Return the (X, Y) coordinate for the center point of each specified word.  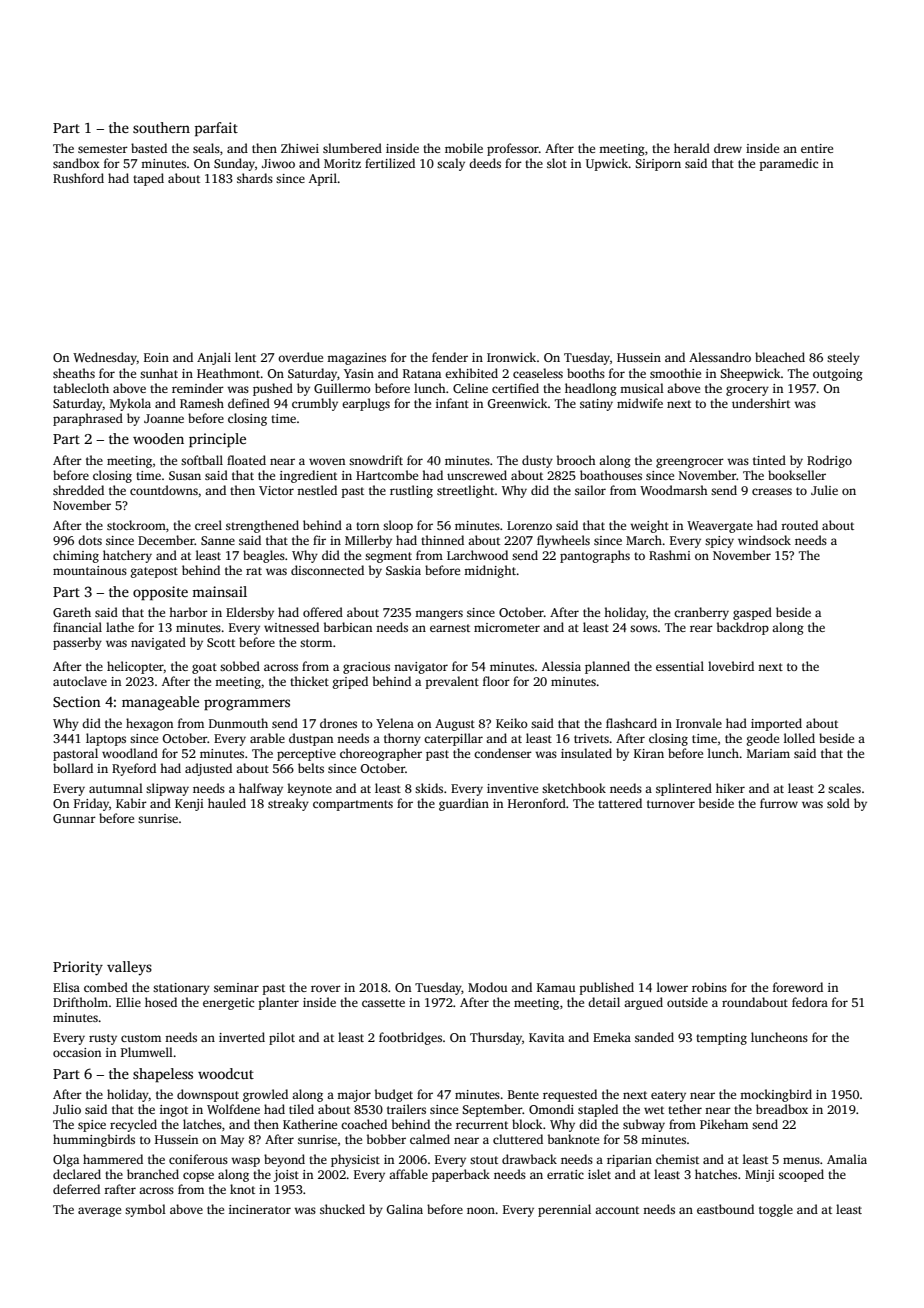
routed (799, 525)
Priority (78, 968)
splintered (684, 789)
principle (217, 440)
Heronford (537, 803)
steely (843, 358)
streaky (288, 804)
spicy (719, 542)
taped (148, 179)
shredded (78, 490)
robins (709, 987)
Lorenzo (529, 525)
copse (198, 1177)
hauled (227, 803)
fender (450, 357)
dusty (537, 461)
